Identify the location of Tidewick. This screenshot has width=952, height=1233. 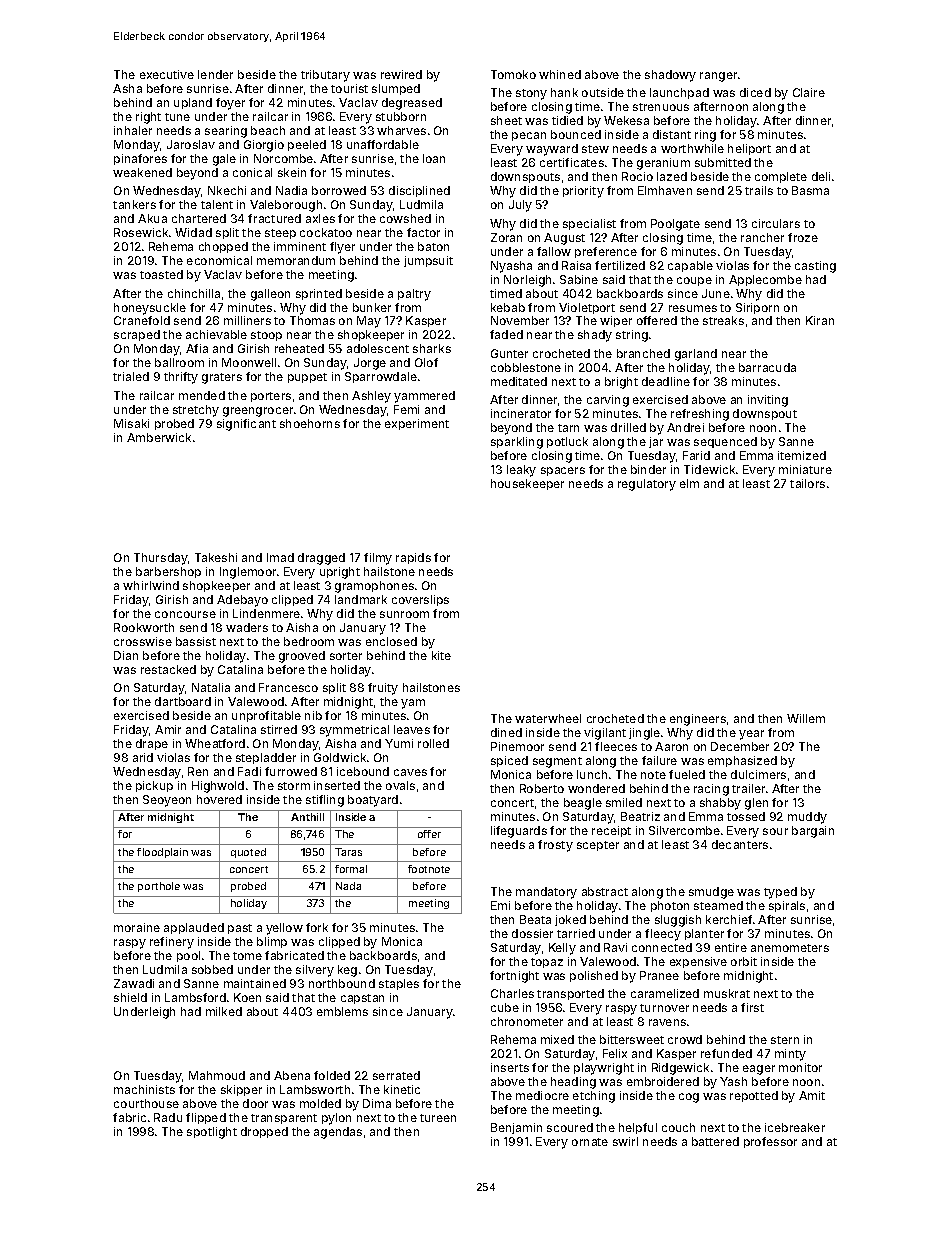
(709, 469).
